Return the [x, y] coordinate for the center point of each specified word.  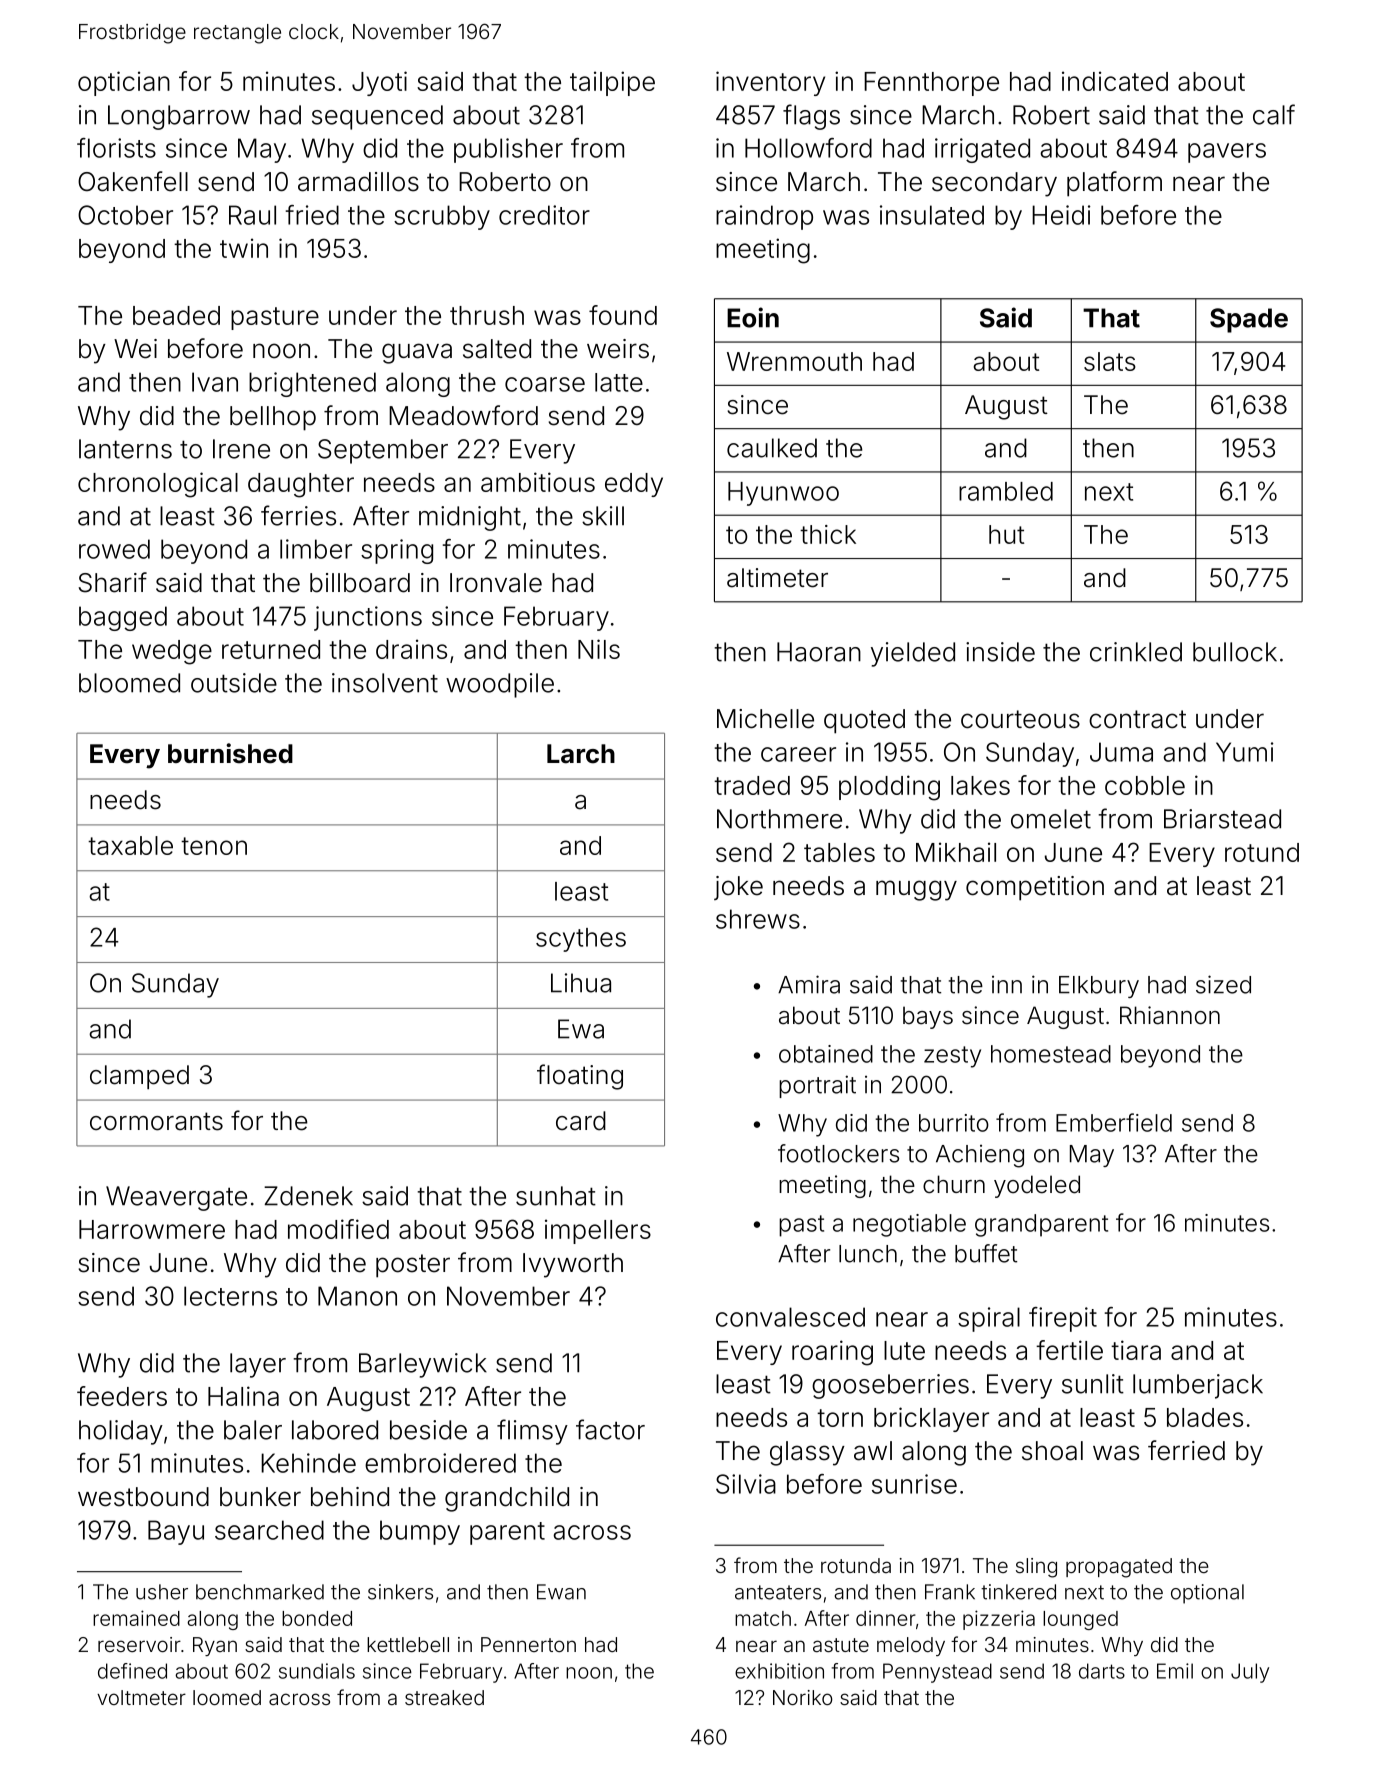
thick [828, 534]
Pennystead [937, 1673]
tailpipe [612, 83]
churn [954, 1184]
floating [580, 1077]
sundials [317, 1671]
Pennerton [528, 1644]
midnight [470, 518]
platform [1114, 184]
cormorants [156, 1121]
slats [1110, 361]
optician [124, 83]
